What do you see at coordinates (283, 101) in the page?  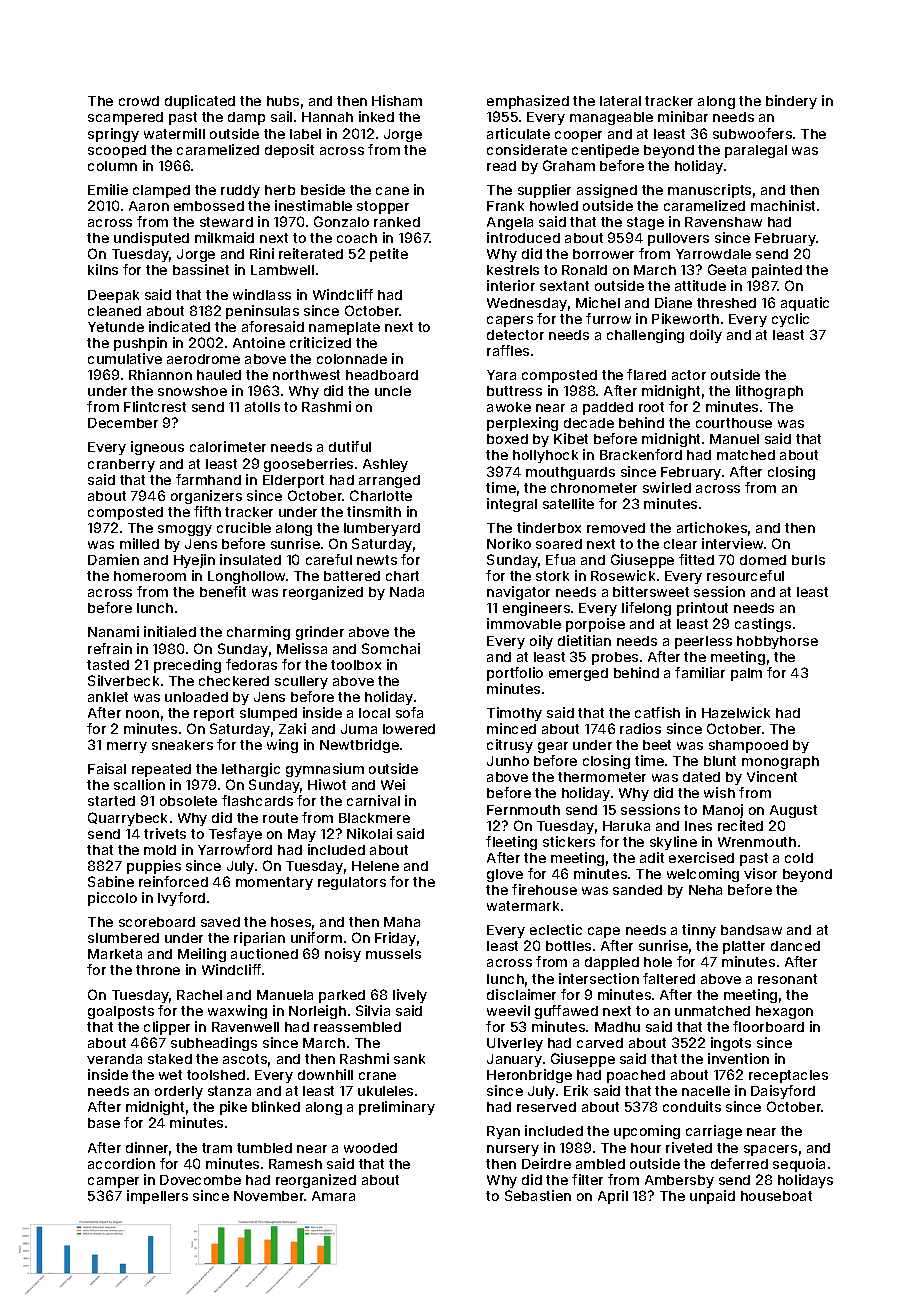 I see `hubs` at bounding box center [283, 101].
